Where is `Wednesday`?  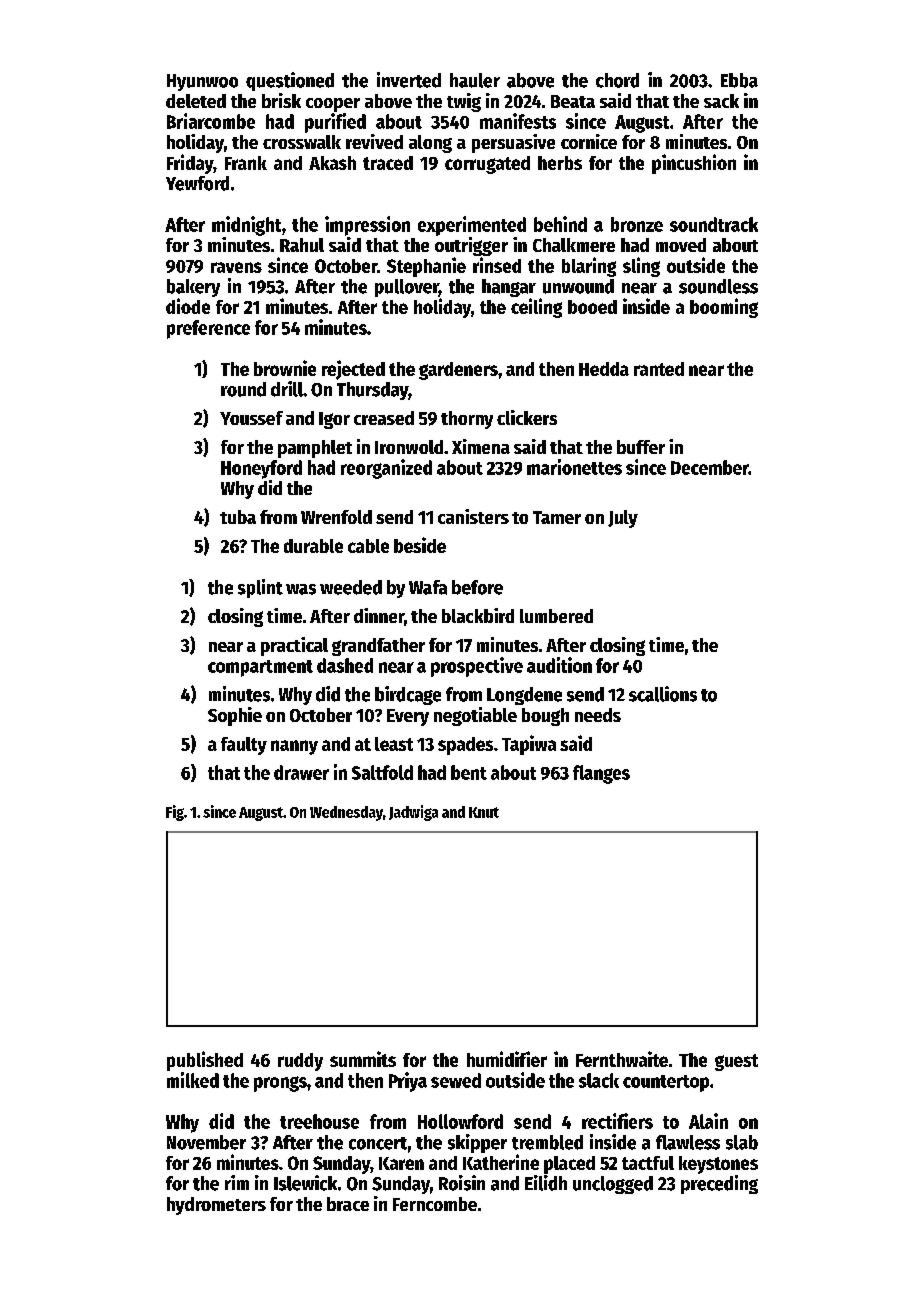
Wednesday is located at coordinates (346, 813).
